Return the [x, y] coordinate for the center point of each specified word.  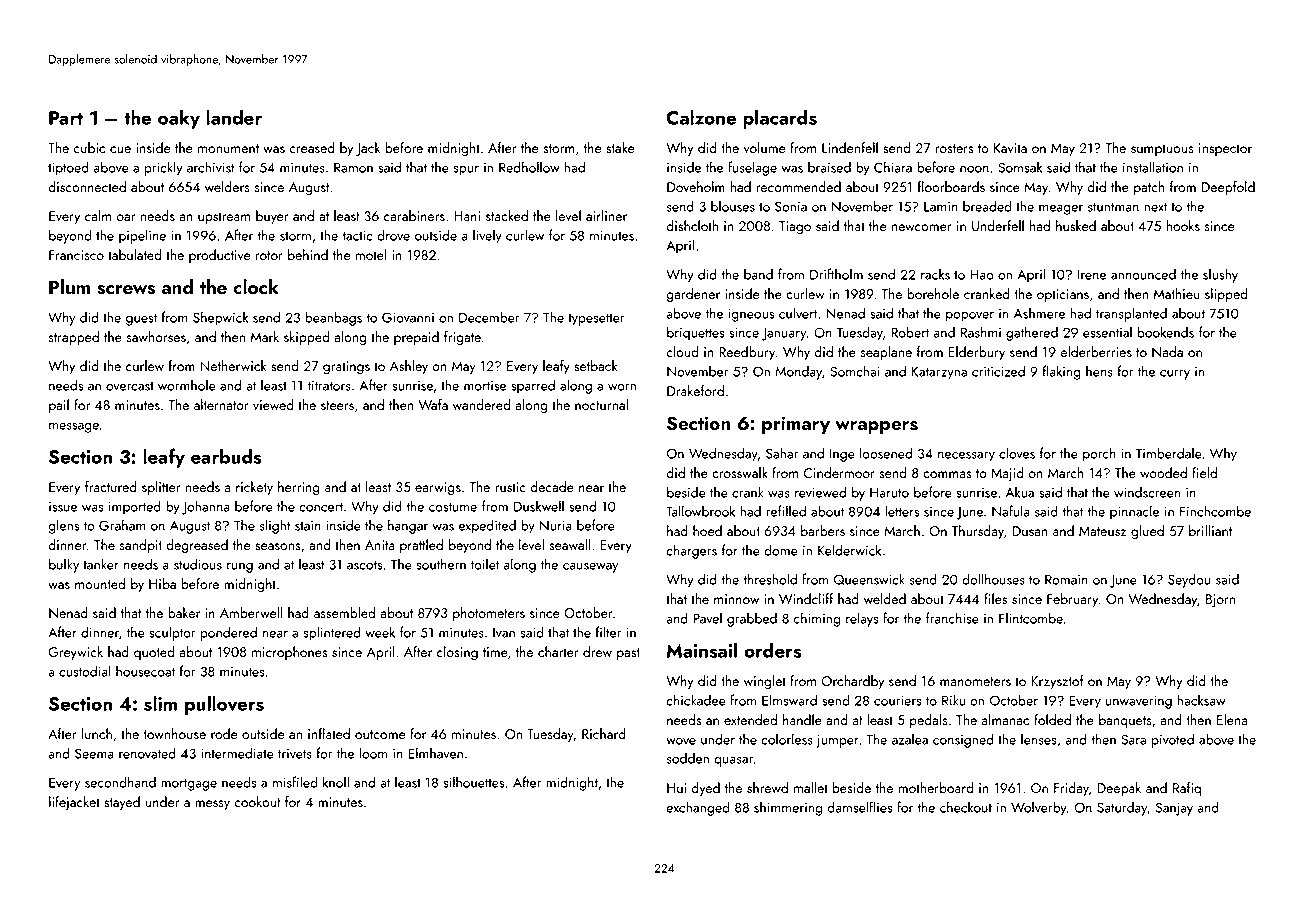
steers [337, 405]
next [1155, 207]
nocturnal [601, 404]
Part [66, 118]
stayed [122, 803]
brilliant [1210, 530]
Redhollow [529, 167]
